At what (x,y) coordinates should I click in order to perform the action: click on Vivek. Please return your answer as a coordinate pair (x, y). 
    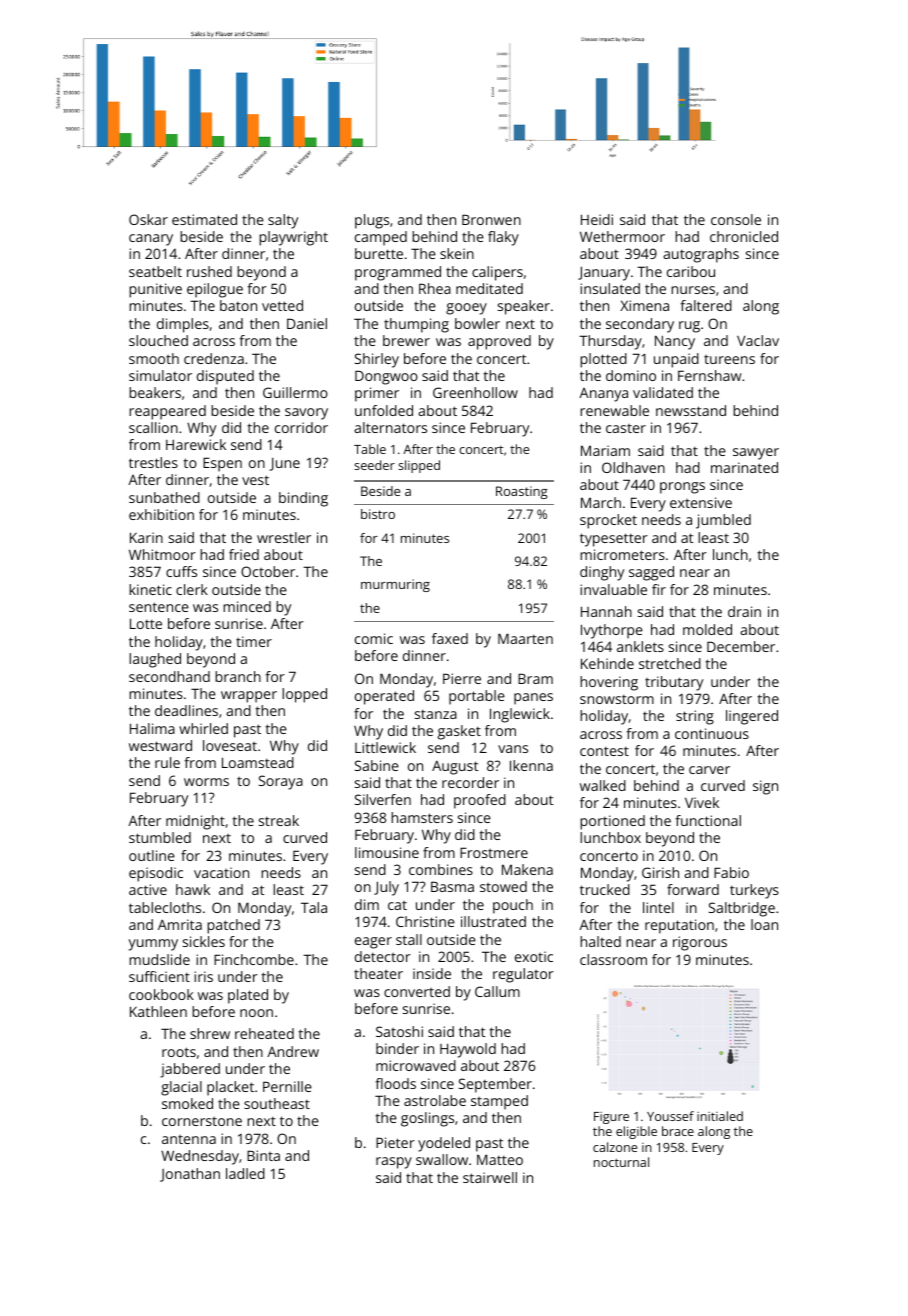
    Looking at the image, I should click on (702, 802).
